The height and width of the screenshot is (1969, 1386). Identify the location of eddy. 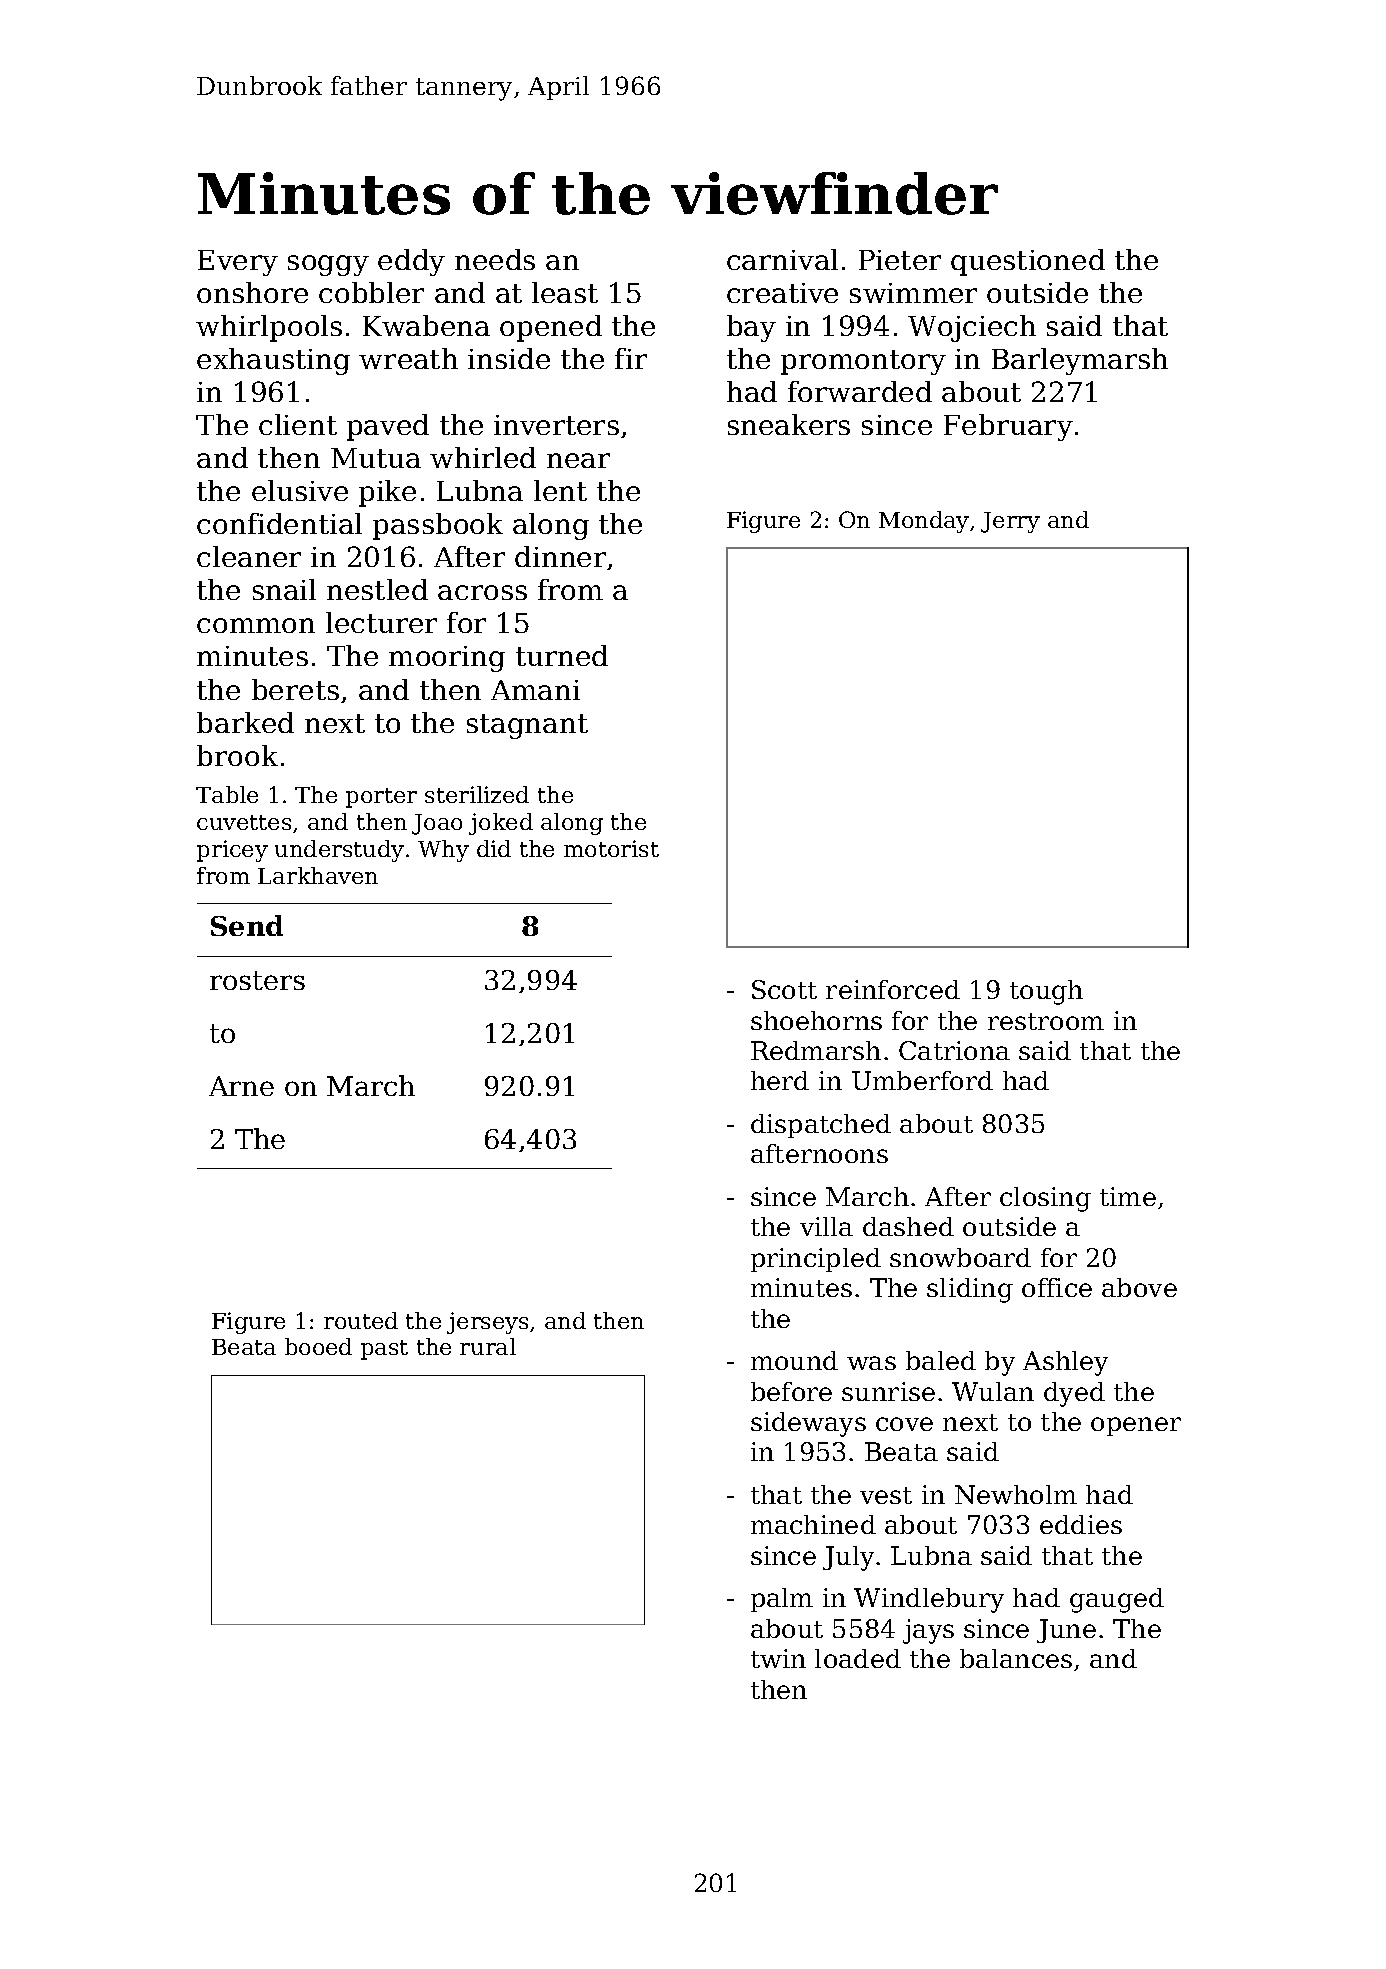
(411, 262).
